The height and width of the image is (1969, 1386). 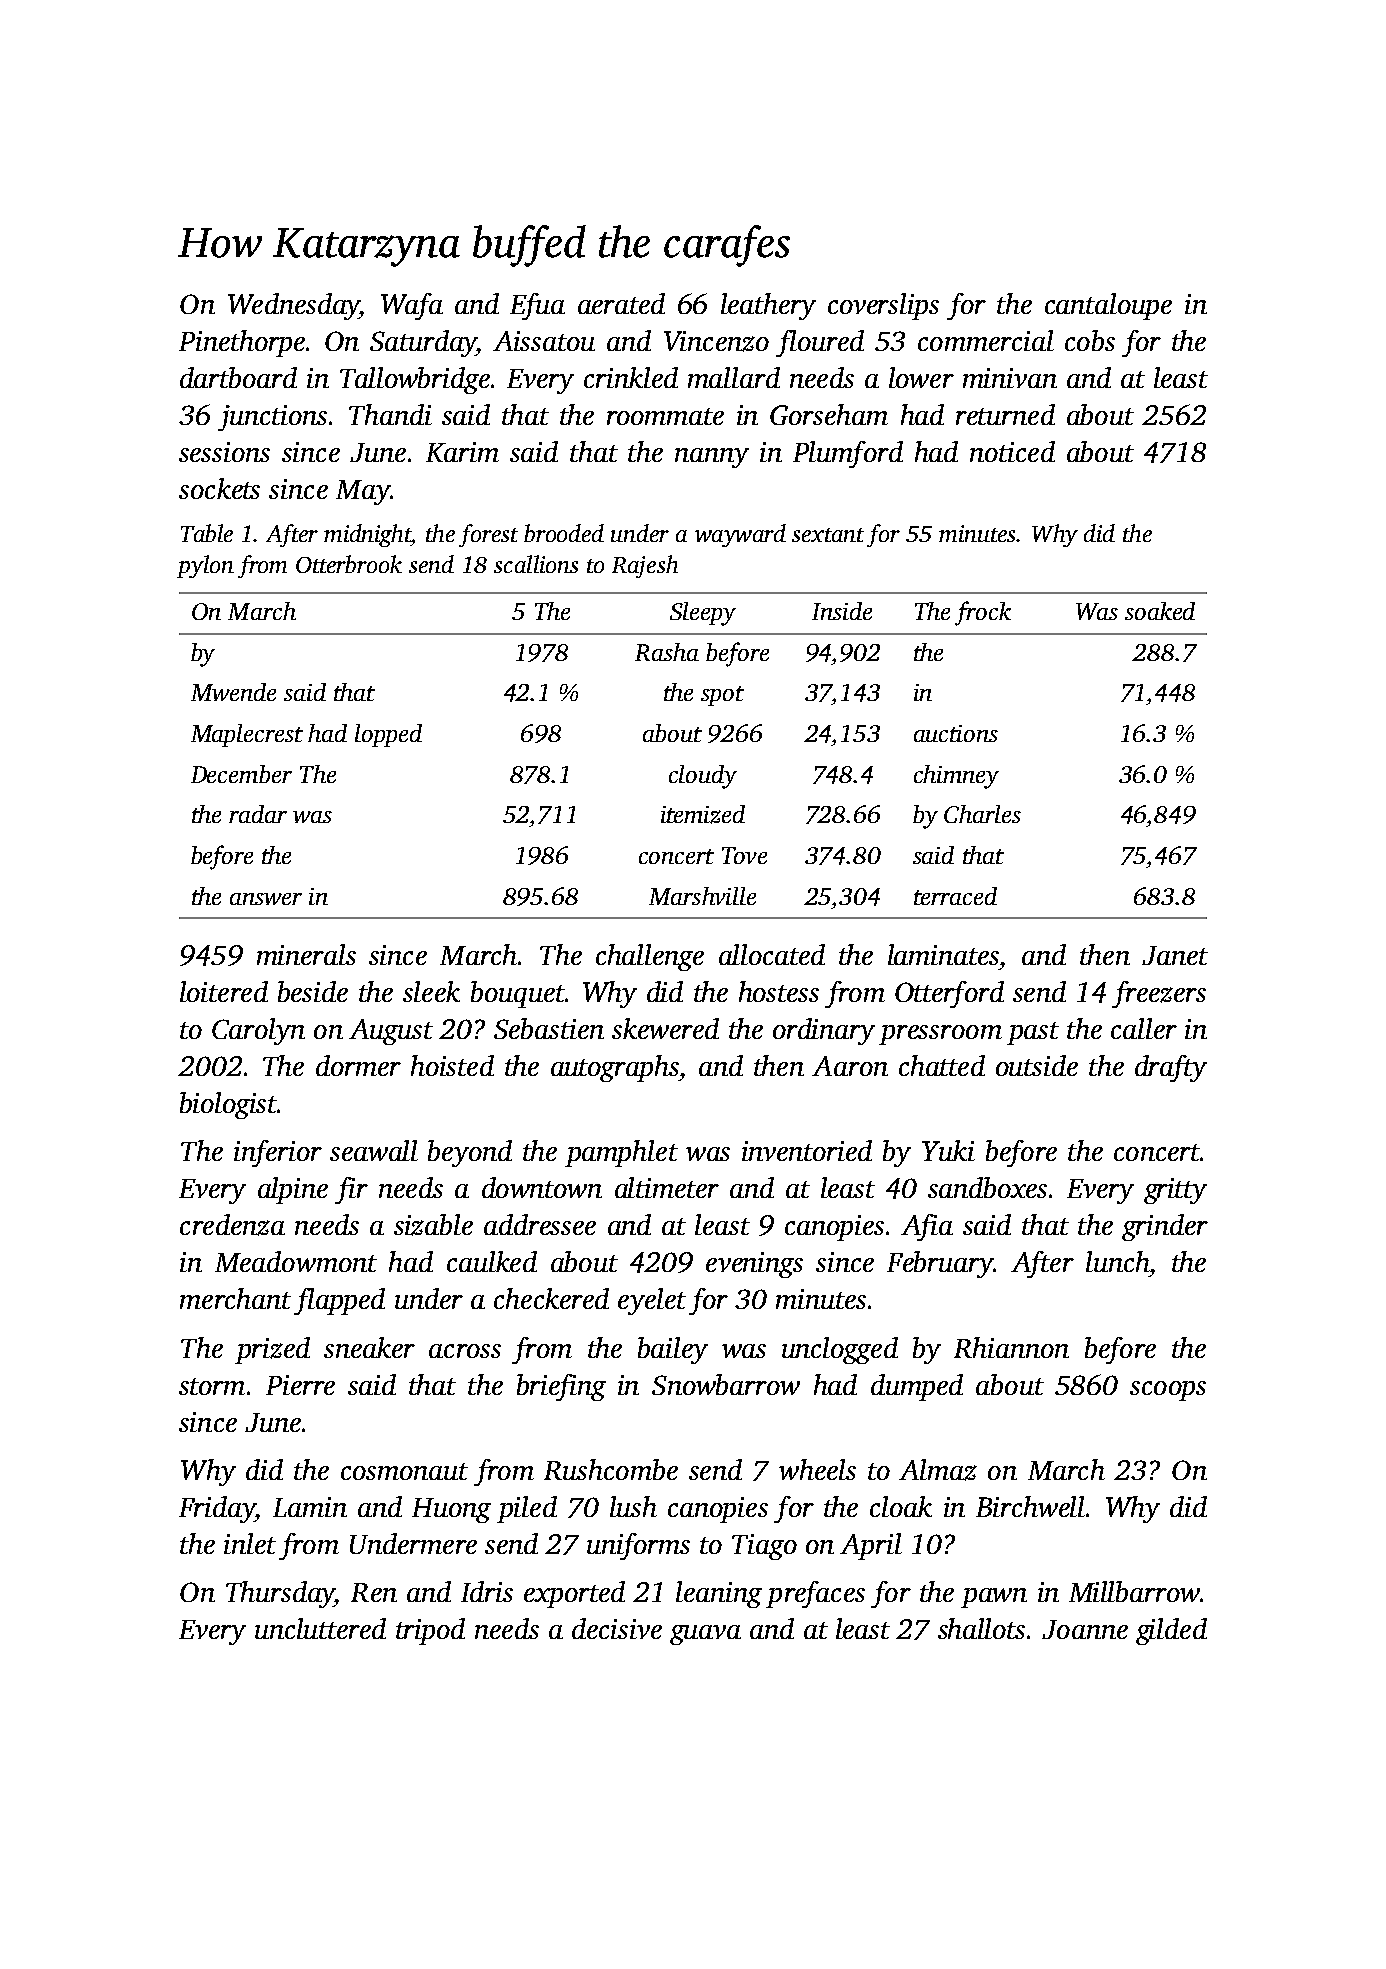 I want to click on pylon, so click(x=205, y=566).
